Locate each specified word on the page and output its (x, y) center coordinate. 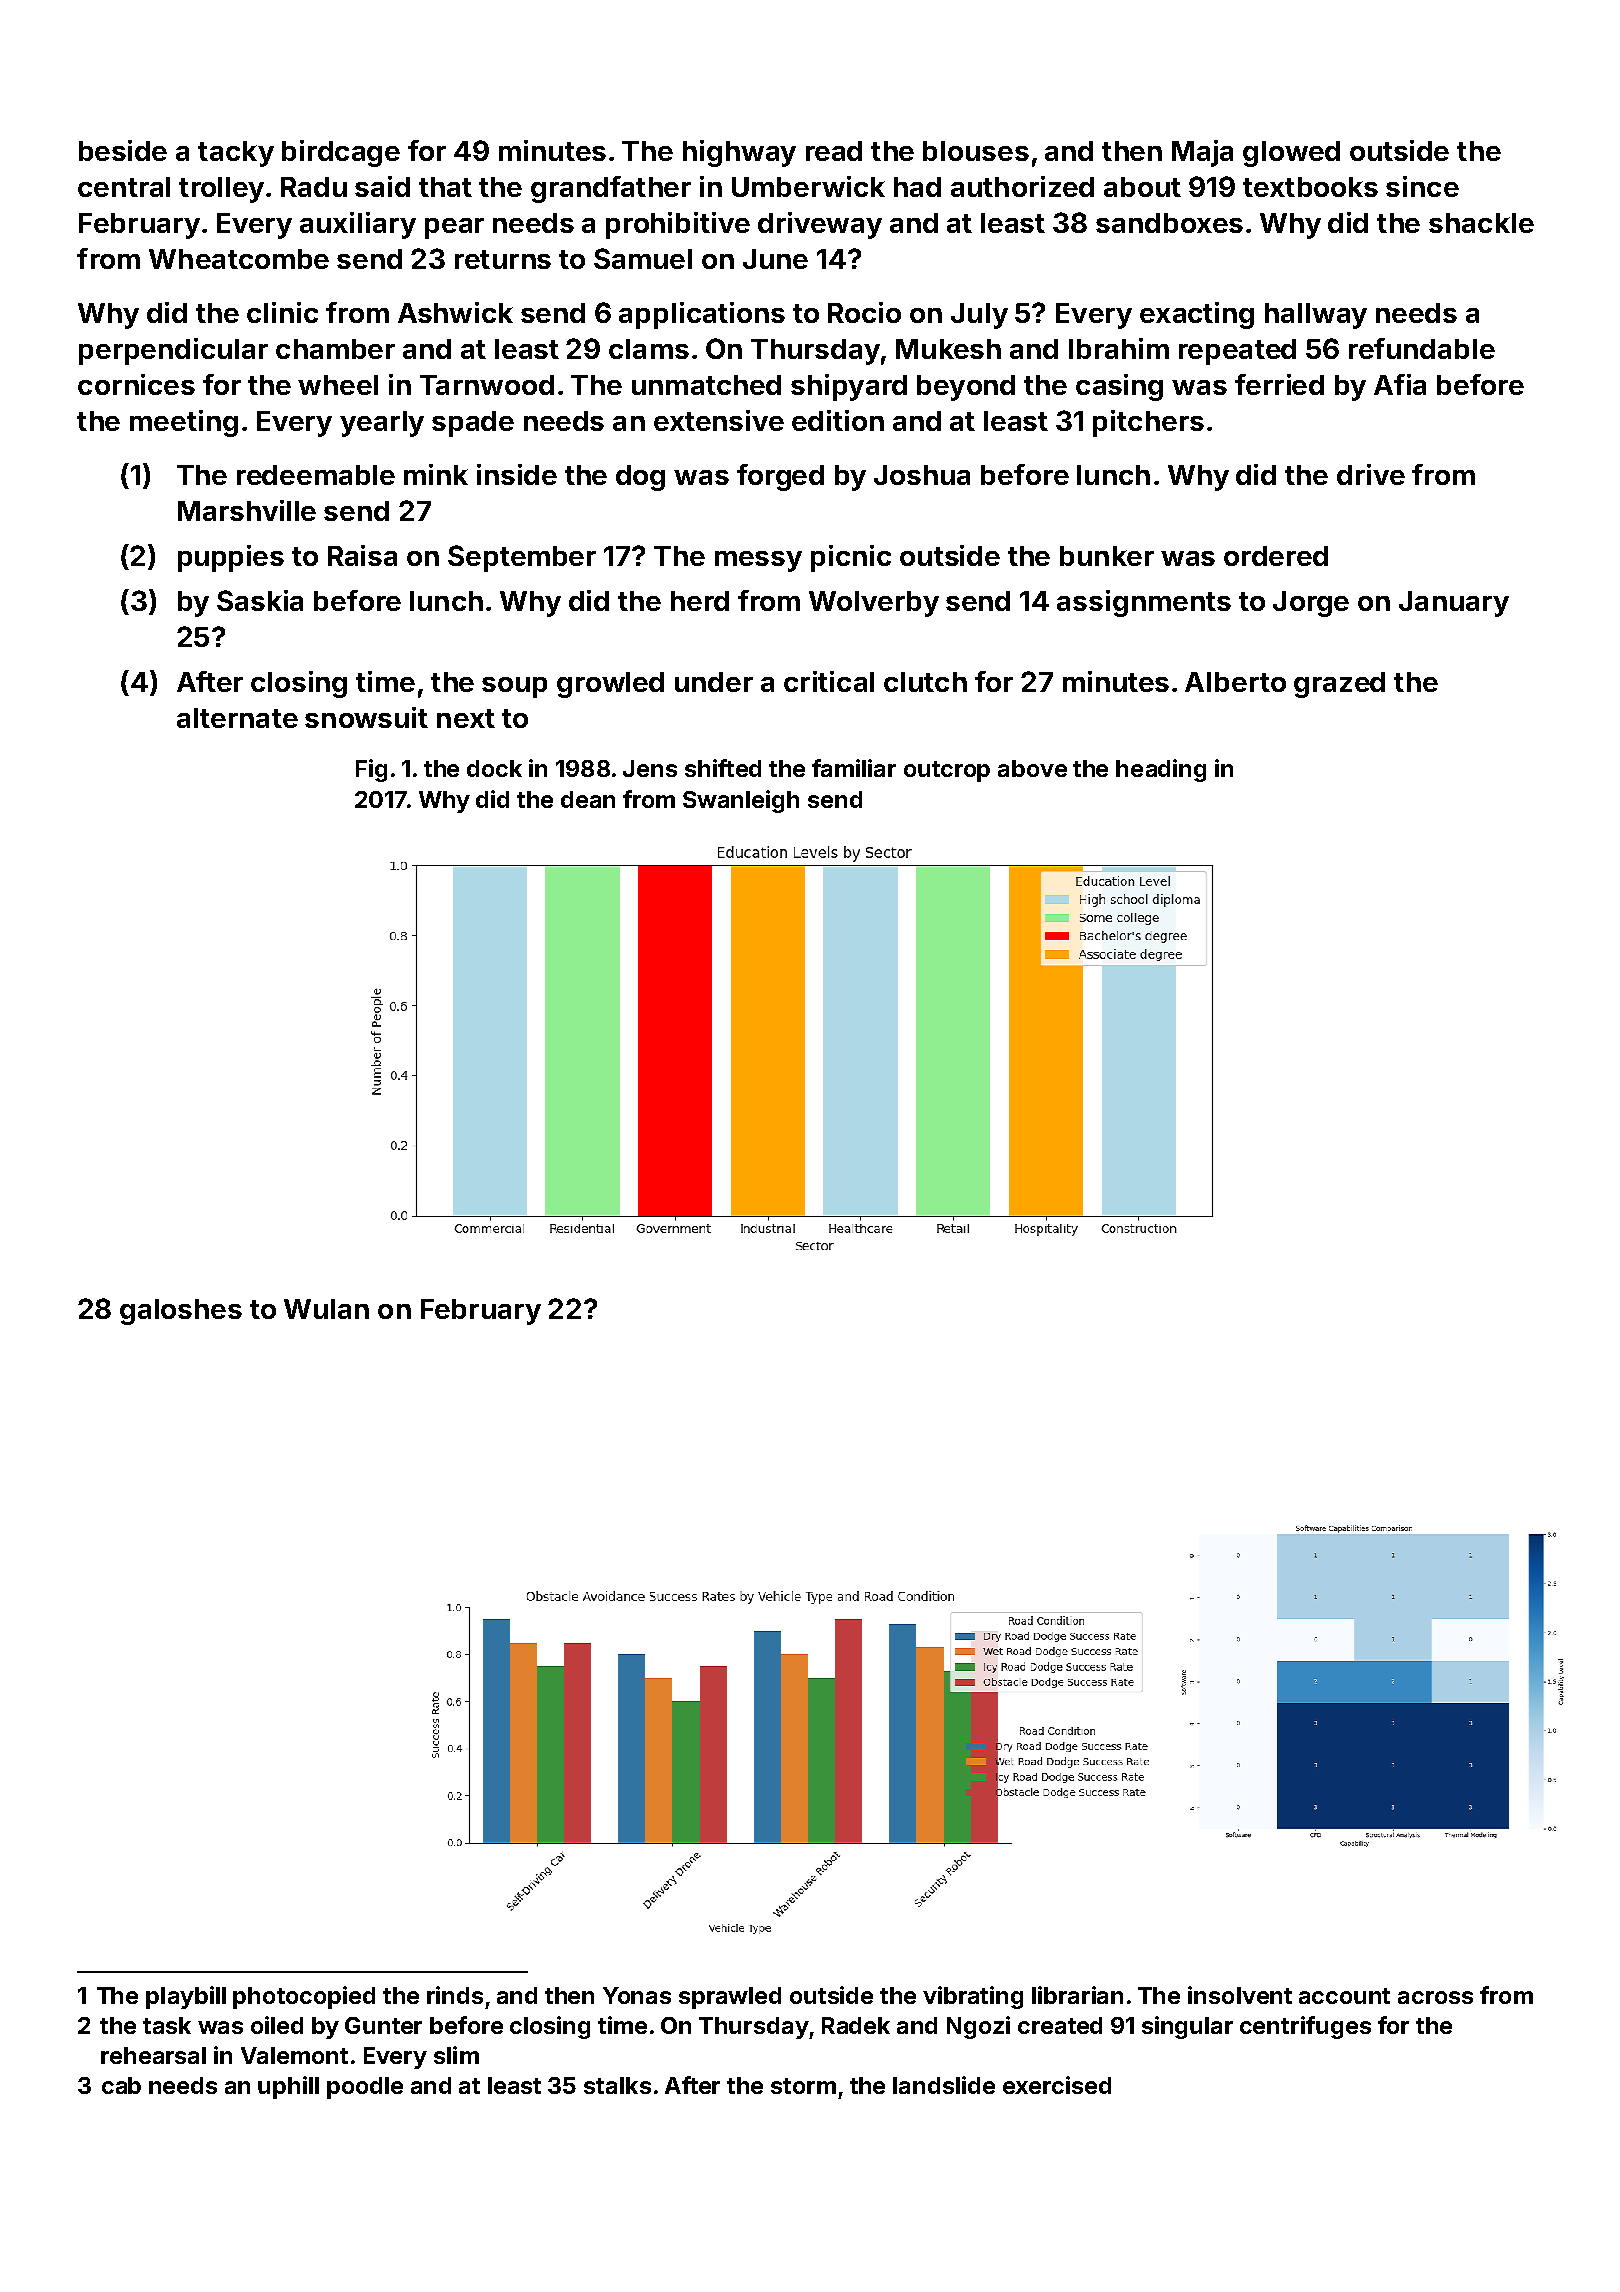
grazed (1339, 685)
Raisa (362, 555)
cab (121, 2085)
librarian (1077, 1995)
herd (700, 601)
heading (1161, 770)
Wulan (326, 1309)
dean (588, 799)
